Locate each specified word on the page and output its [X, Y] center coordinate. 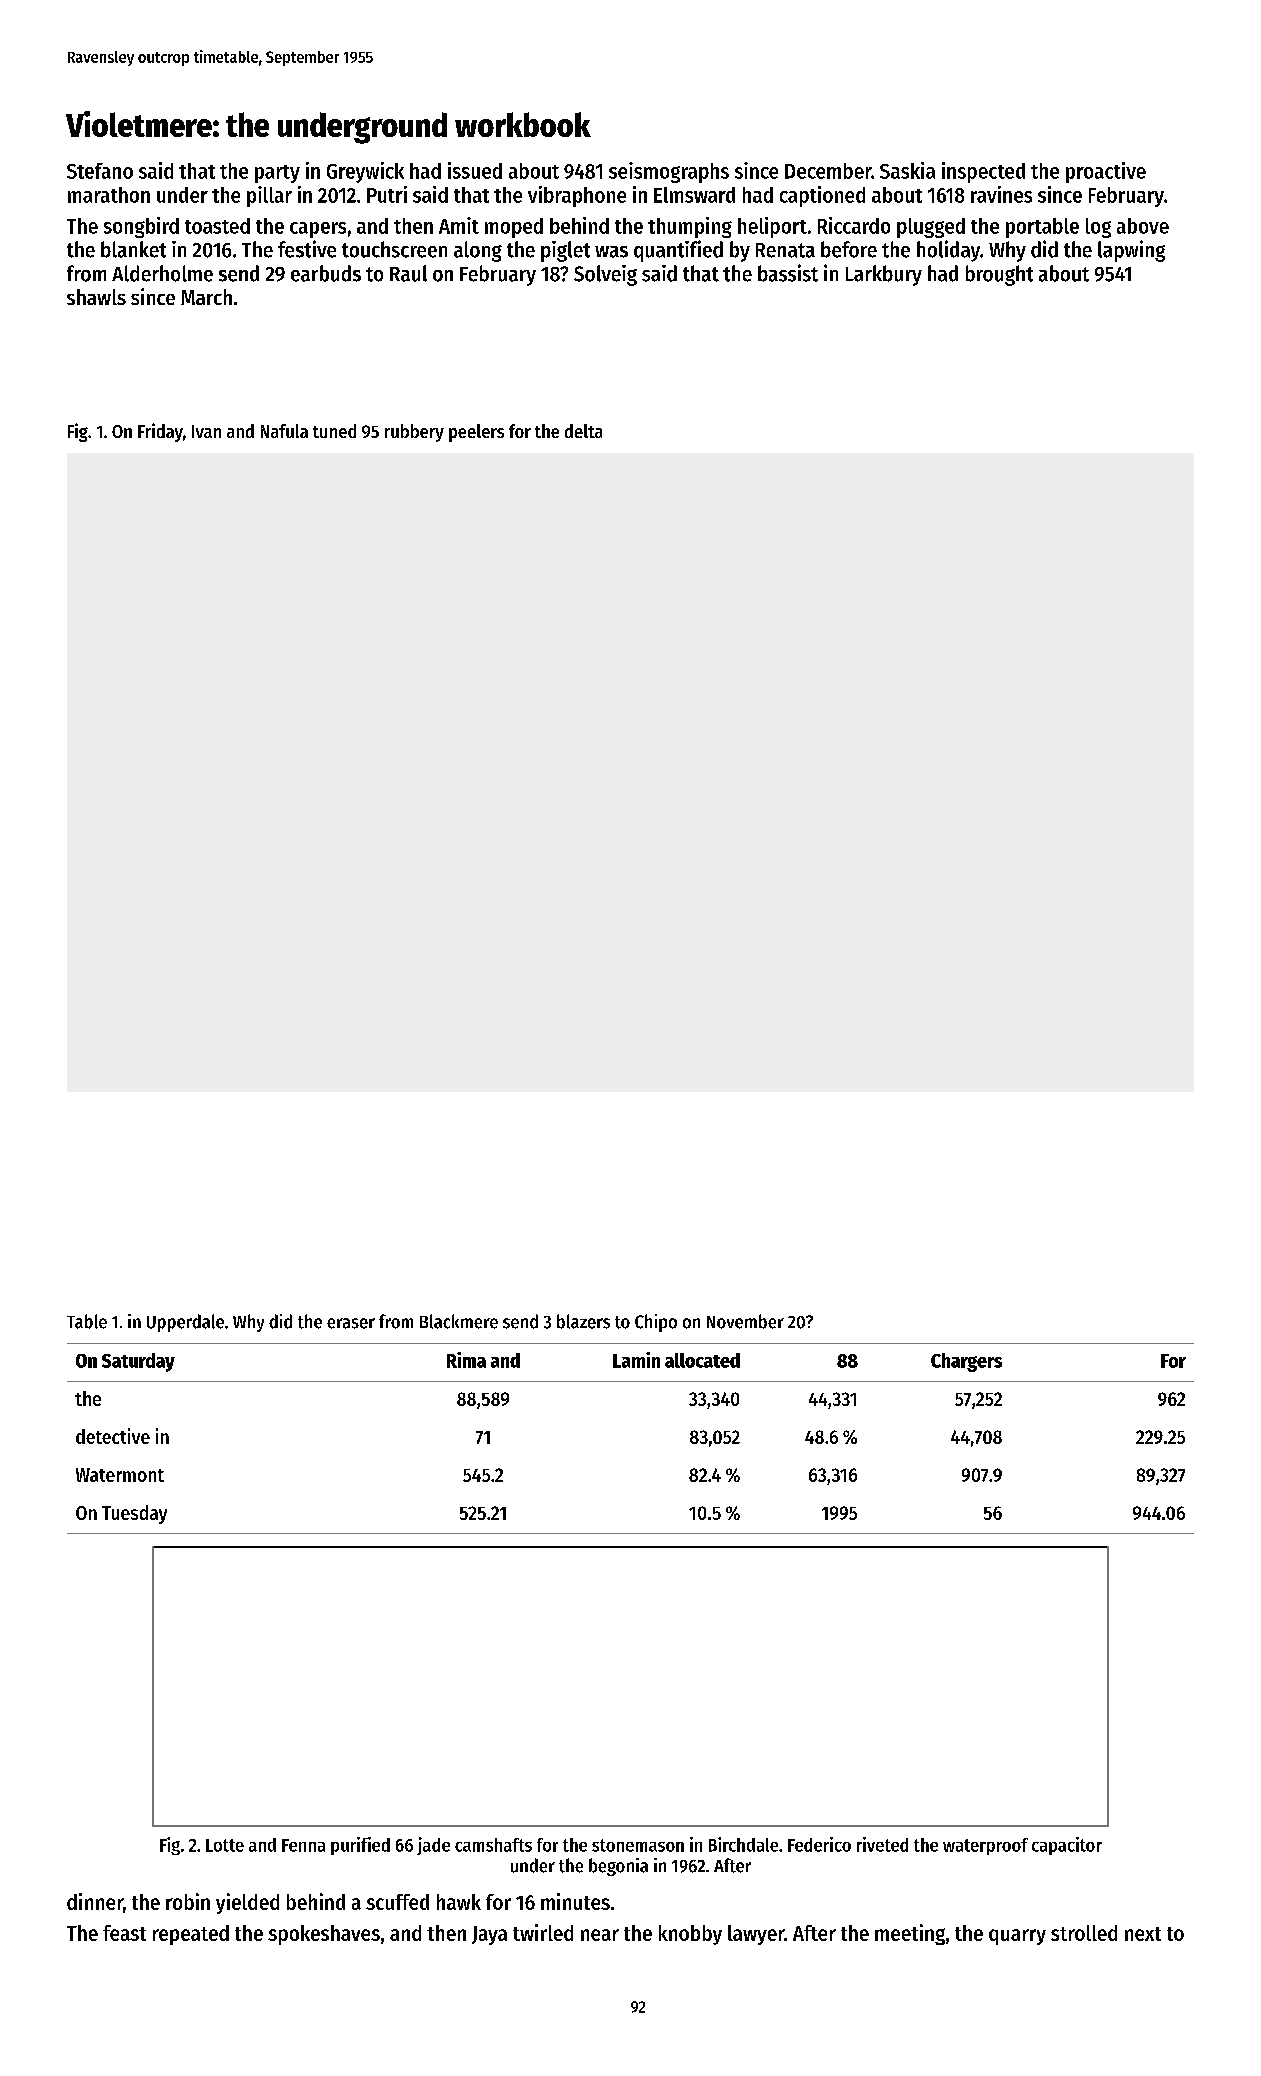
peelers [476, 433]
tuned [334, 431]
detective [113, 1436]
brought [999, 275]
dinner [95, 1901]
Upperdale [185, 1323]
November [745, 1321]
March [206, 297]
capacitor [1067, 1846]
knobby [690, 1935]
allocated [702, 1360]
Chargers [966, 1362]
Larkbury [884, 275]
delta [583, 431]
